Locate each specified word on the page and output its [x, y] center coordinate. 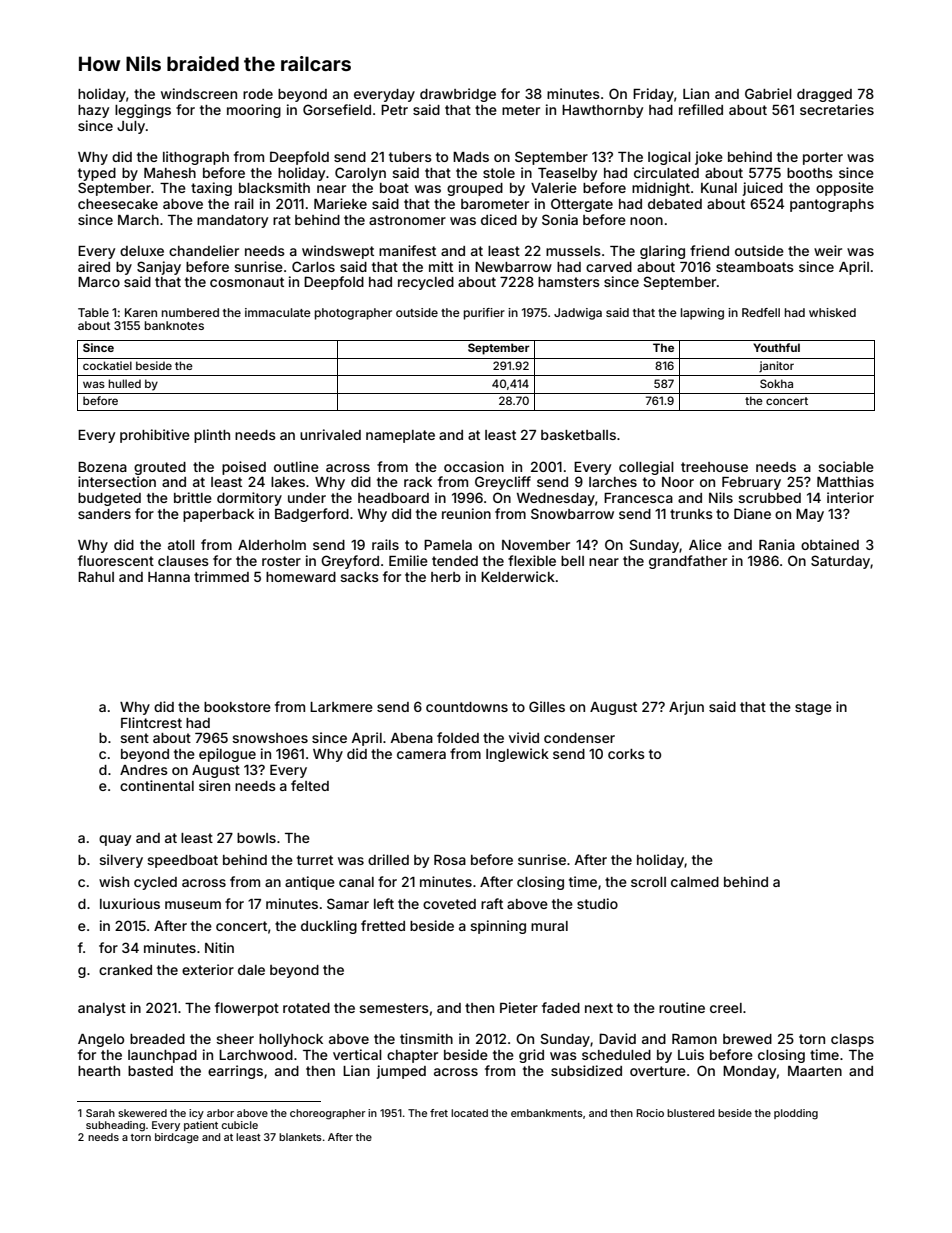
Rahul [96, 577]
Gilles [547, 706]
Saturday [841, 562]
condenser [579, 738]
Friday [653, 95]
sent [134, 738]
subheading [115, 1126]
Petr [394, 110]
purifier [484, 314]
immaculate [278, 312]
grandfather [688, 562]
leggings [143, 111]
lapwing [702, 314]
